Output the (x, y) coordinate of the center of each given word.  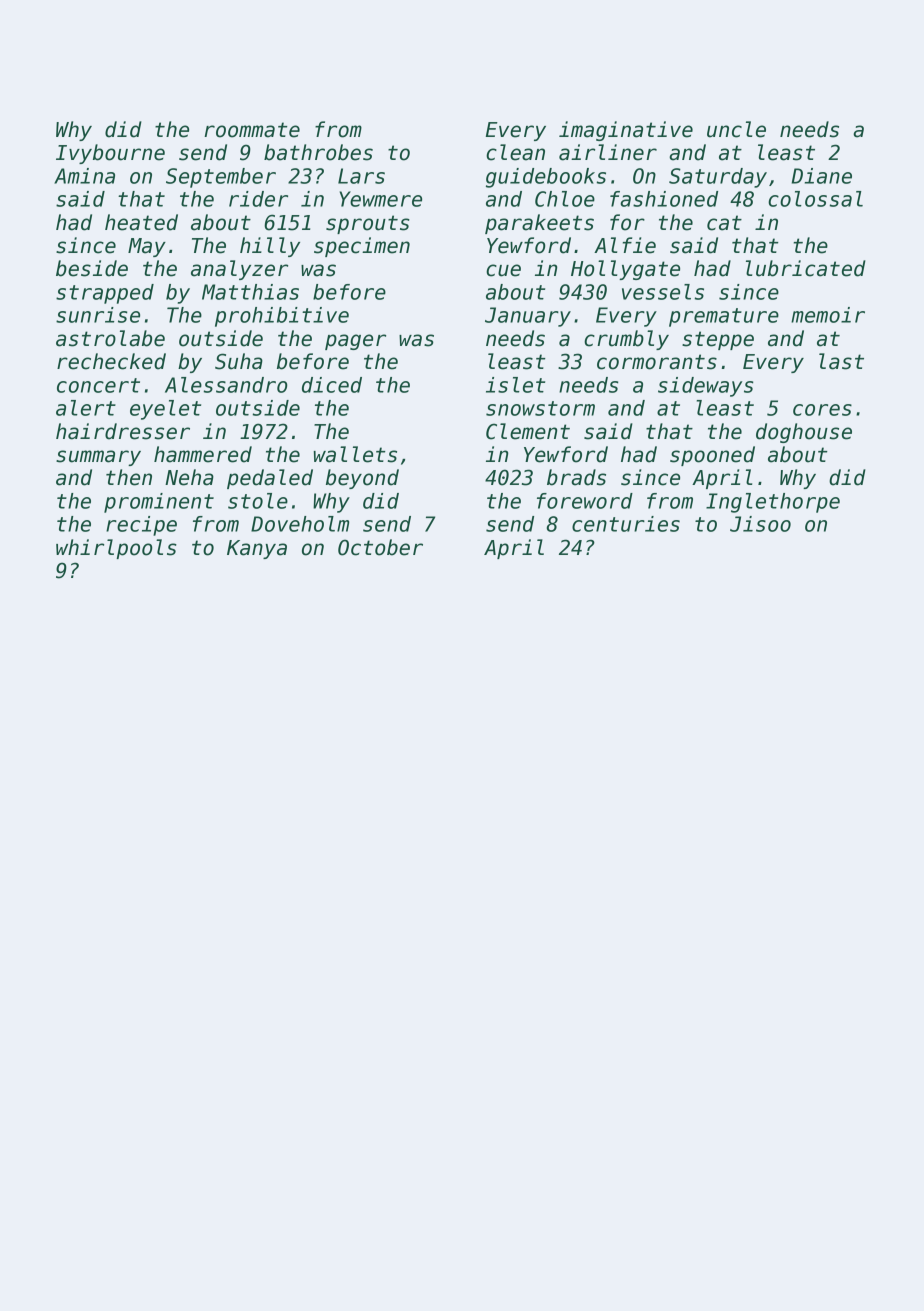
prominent (159, 503)
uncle (736, 129)
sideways (705, 387)
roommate (252, 130)
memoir (828, 315)
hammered (203, 454)
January (528, 317)
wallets (355, 454)
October (380, 547)
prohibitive (282, 317)
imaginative (626, 131)
